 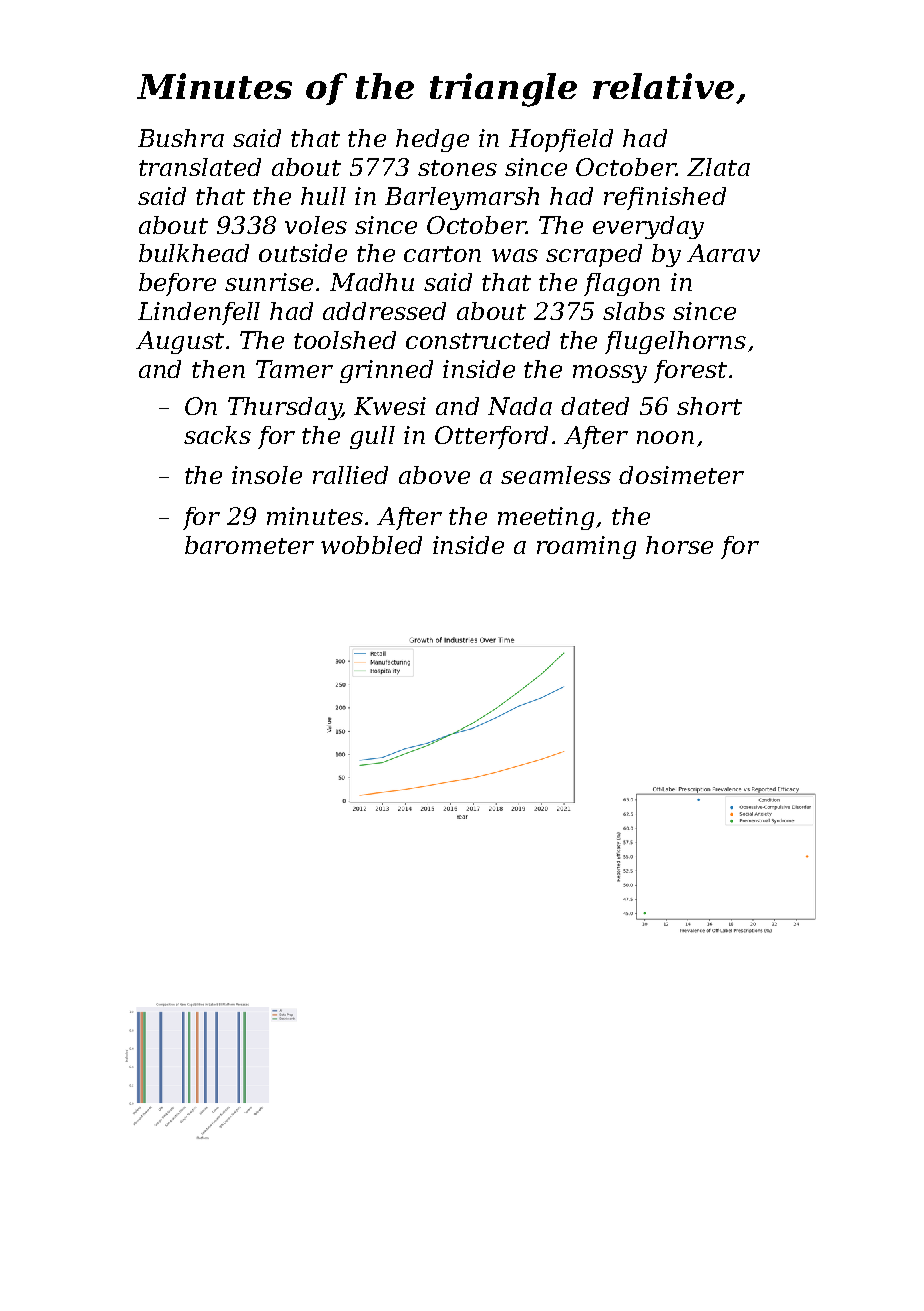 What do you see at coordinates (371, 545) in the page?
I see `wobbled` at bounding box center [371, 545].
